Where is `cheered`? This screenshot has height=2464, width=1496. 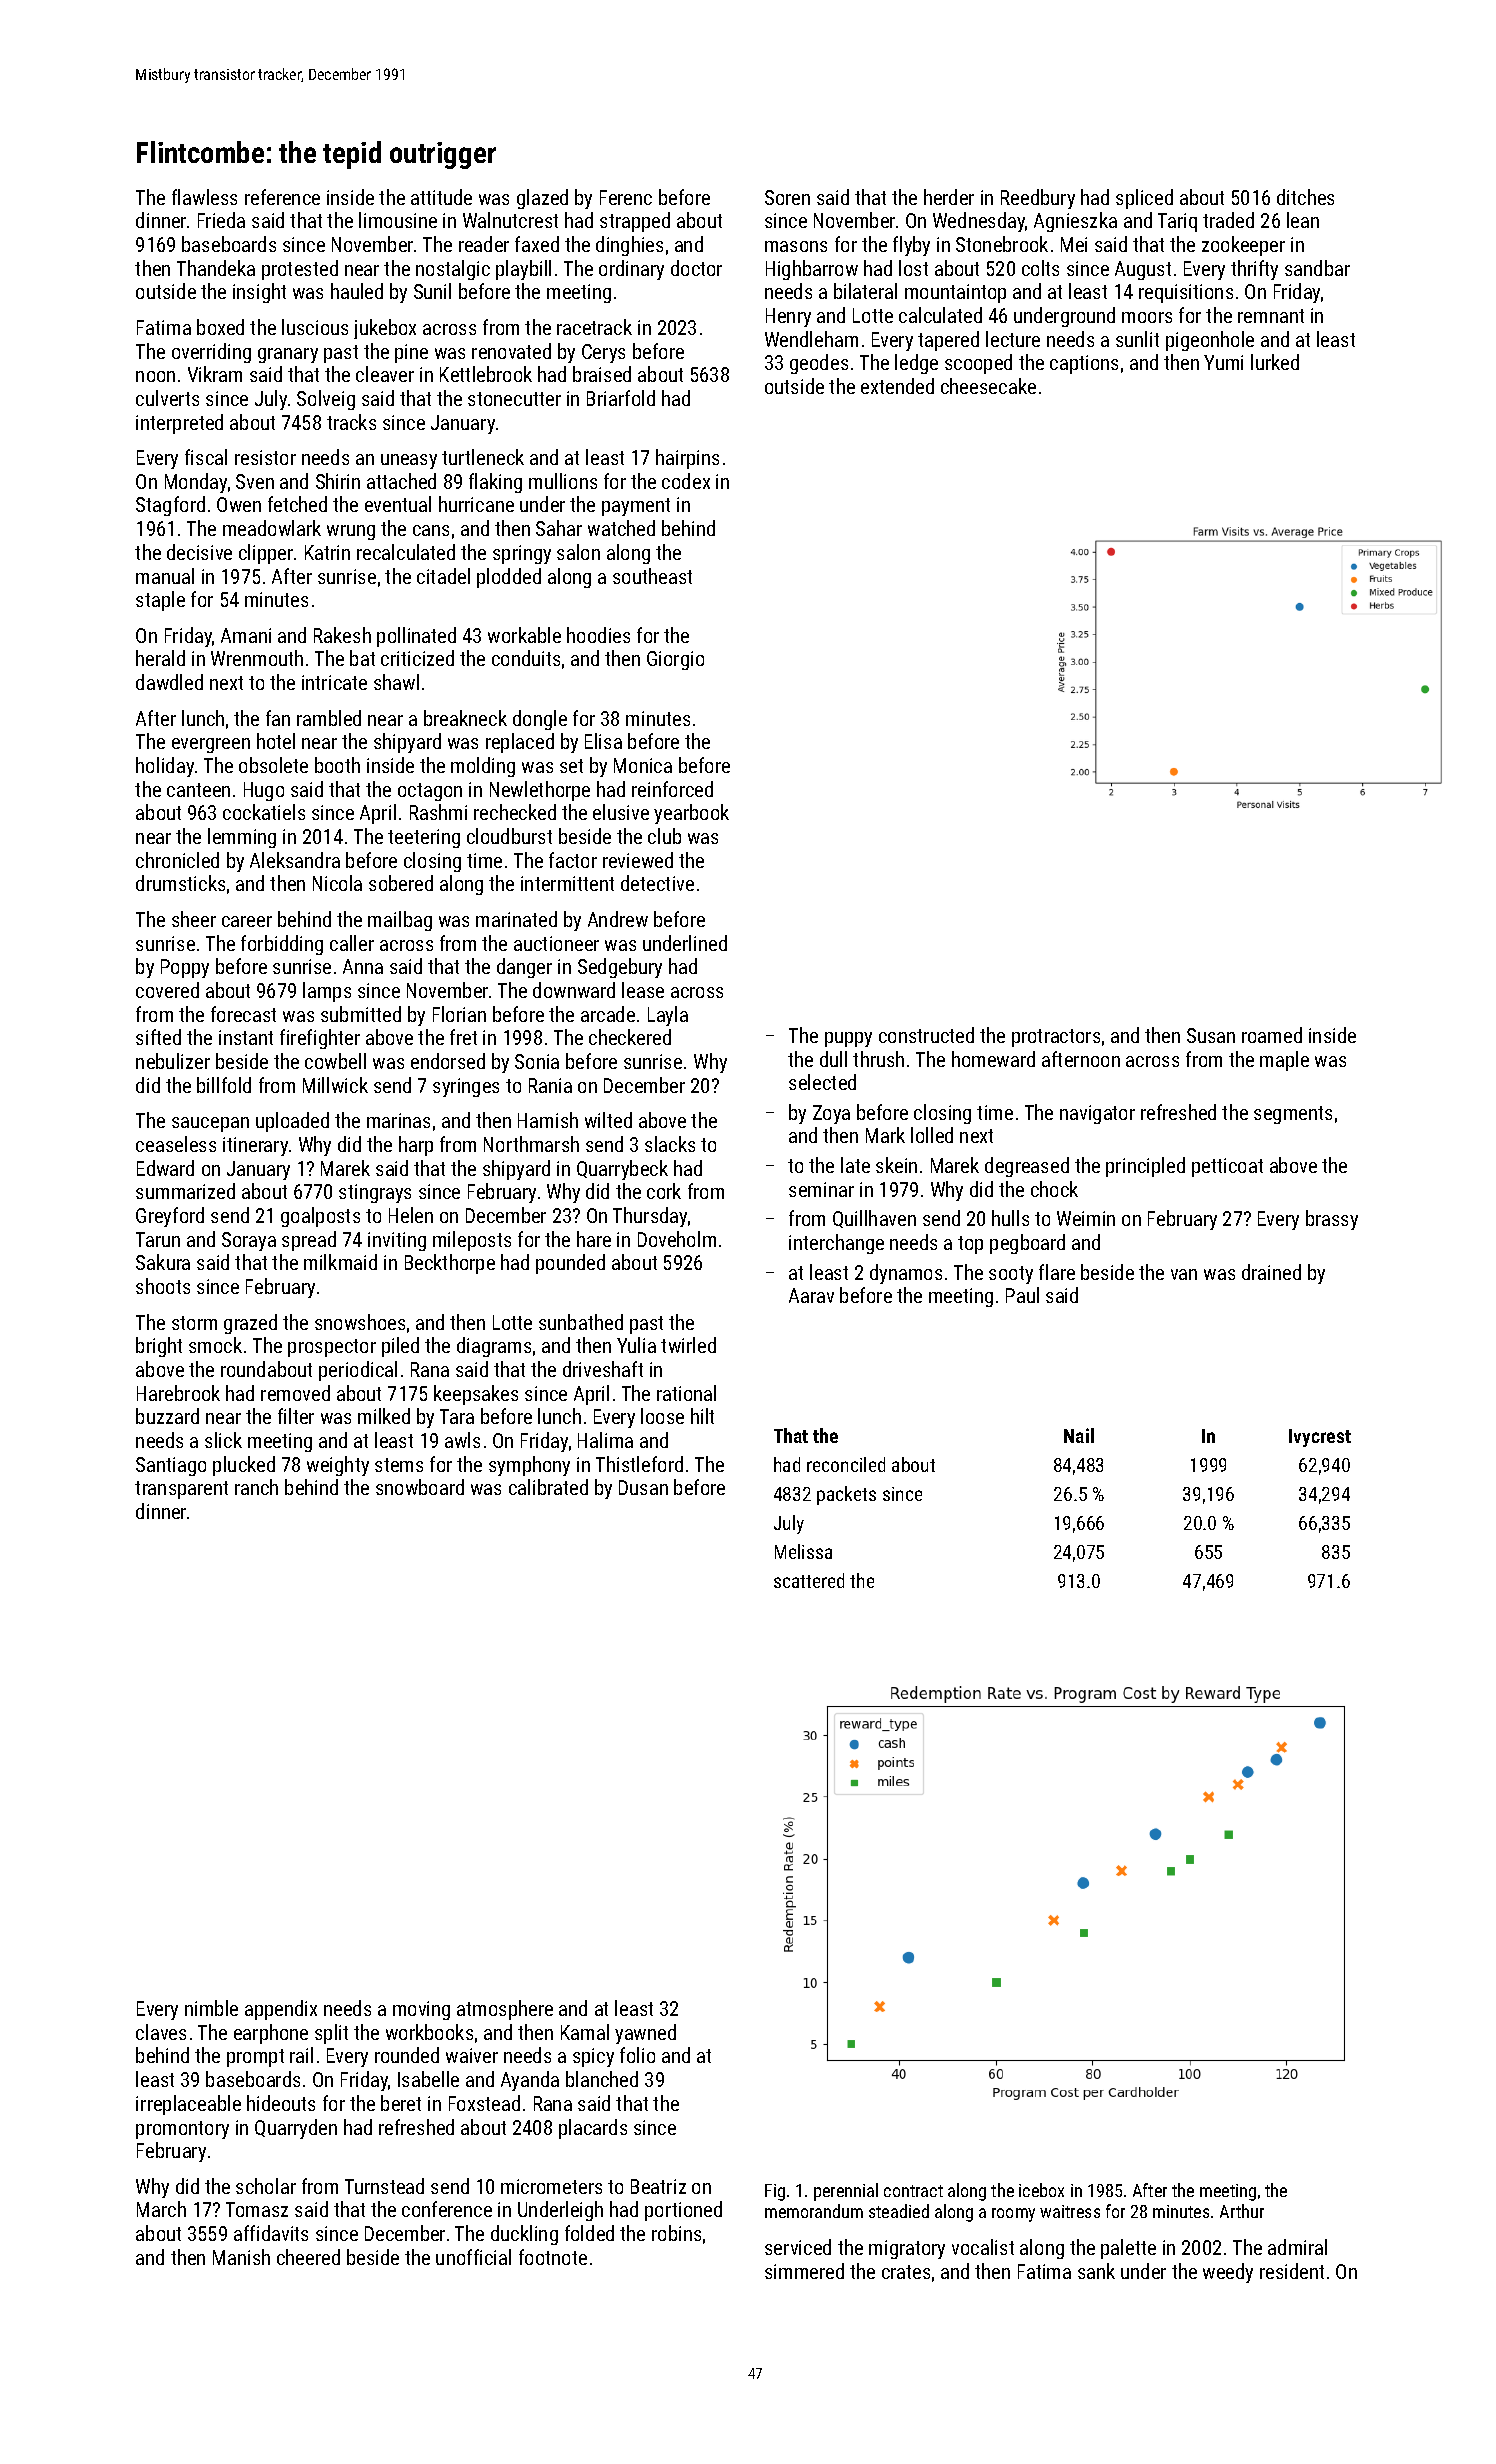 cheered is located at coordinates (308, 2257).
